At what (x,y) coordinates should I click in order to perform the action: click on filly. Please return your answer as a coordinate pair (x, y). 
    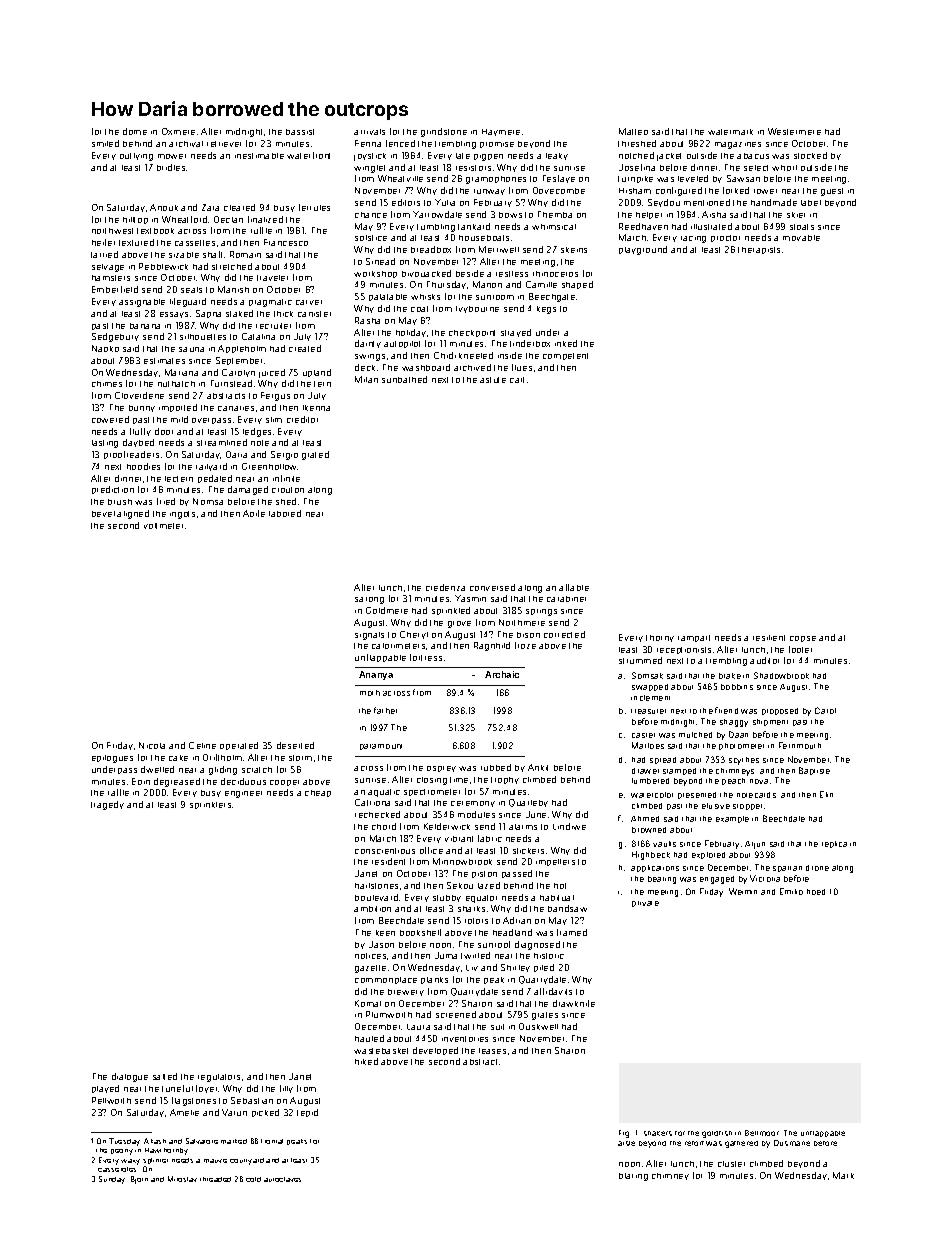
    Looking at the image, I should click on (286, 1089).
